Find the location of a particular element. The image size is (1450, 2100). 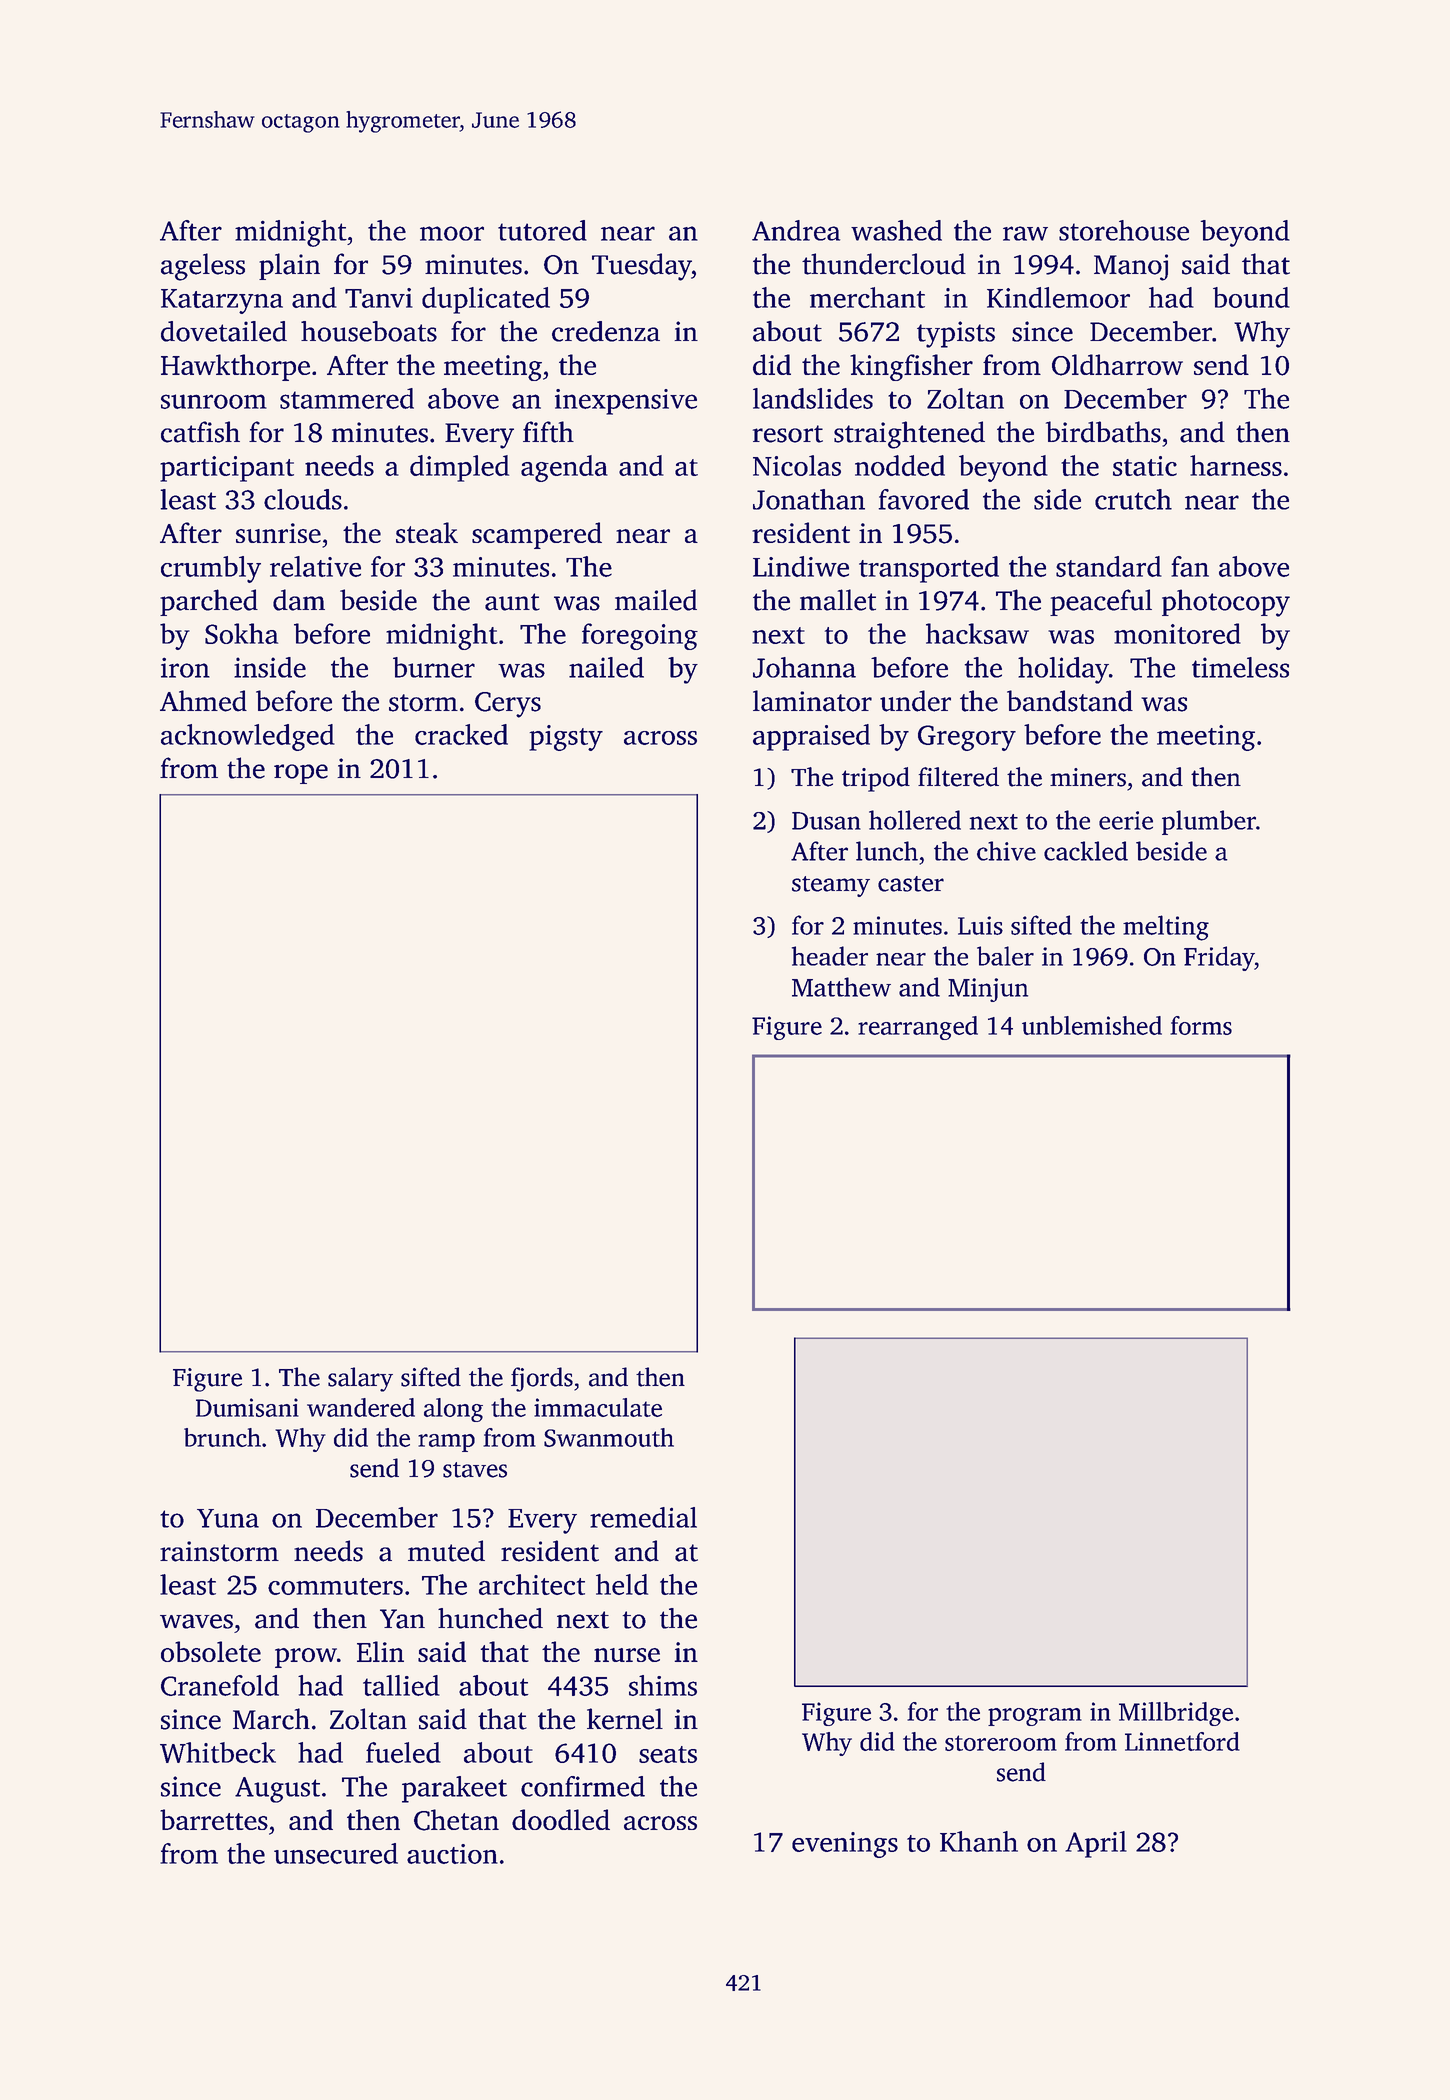

salary is located at coordinates (360, 1379).
